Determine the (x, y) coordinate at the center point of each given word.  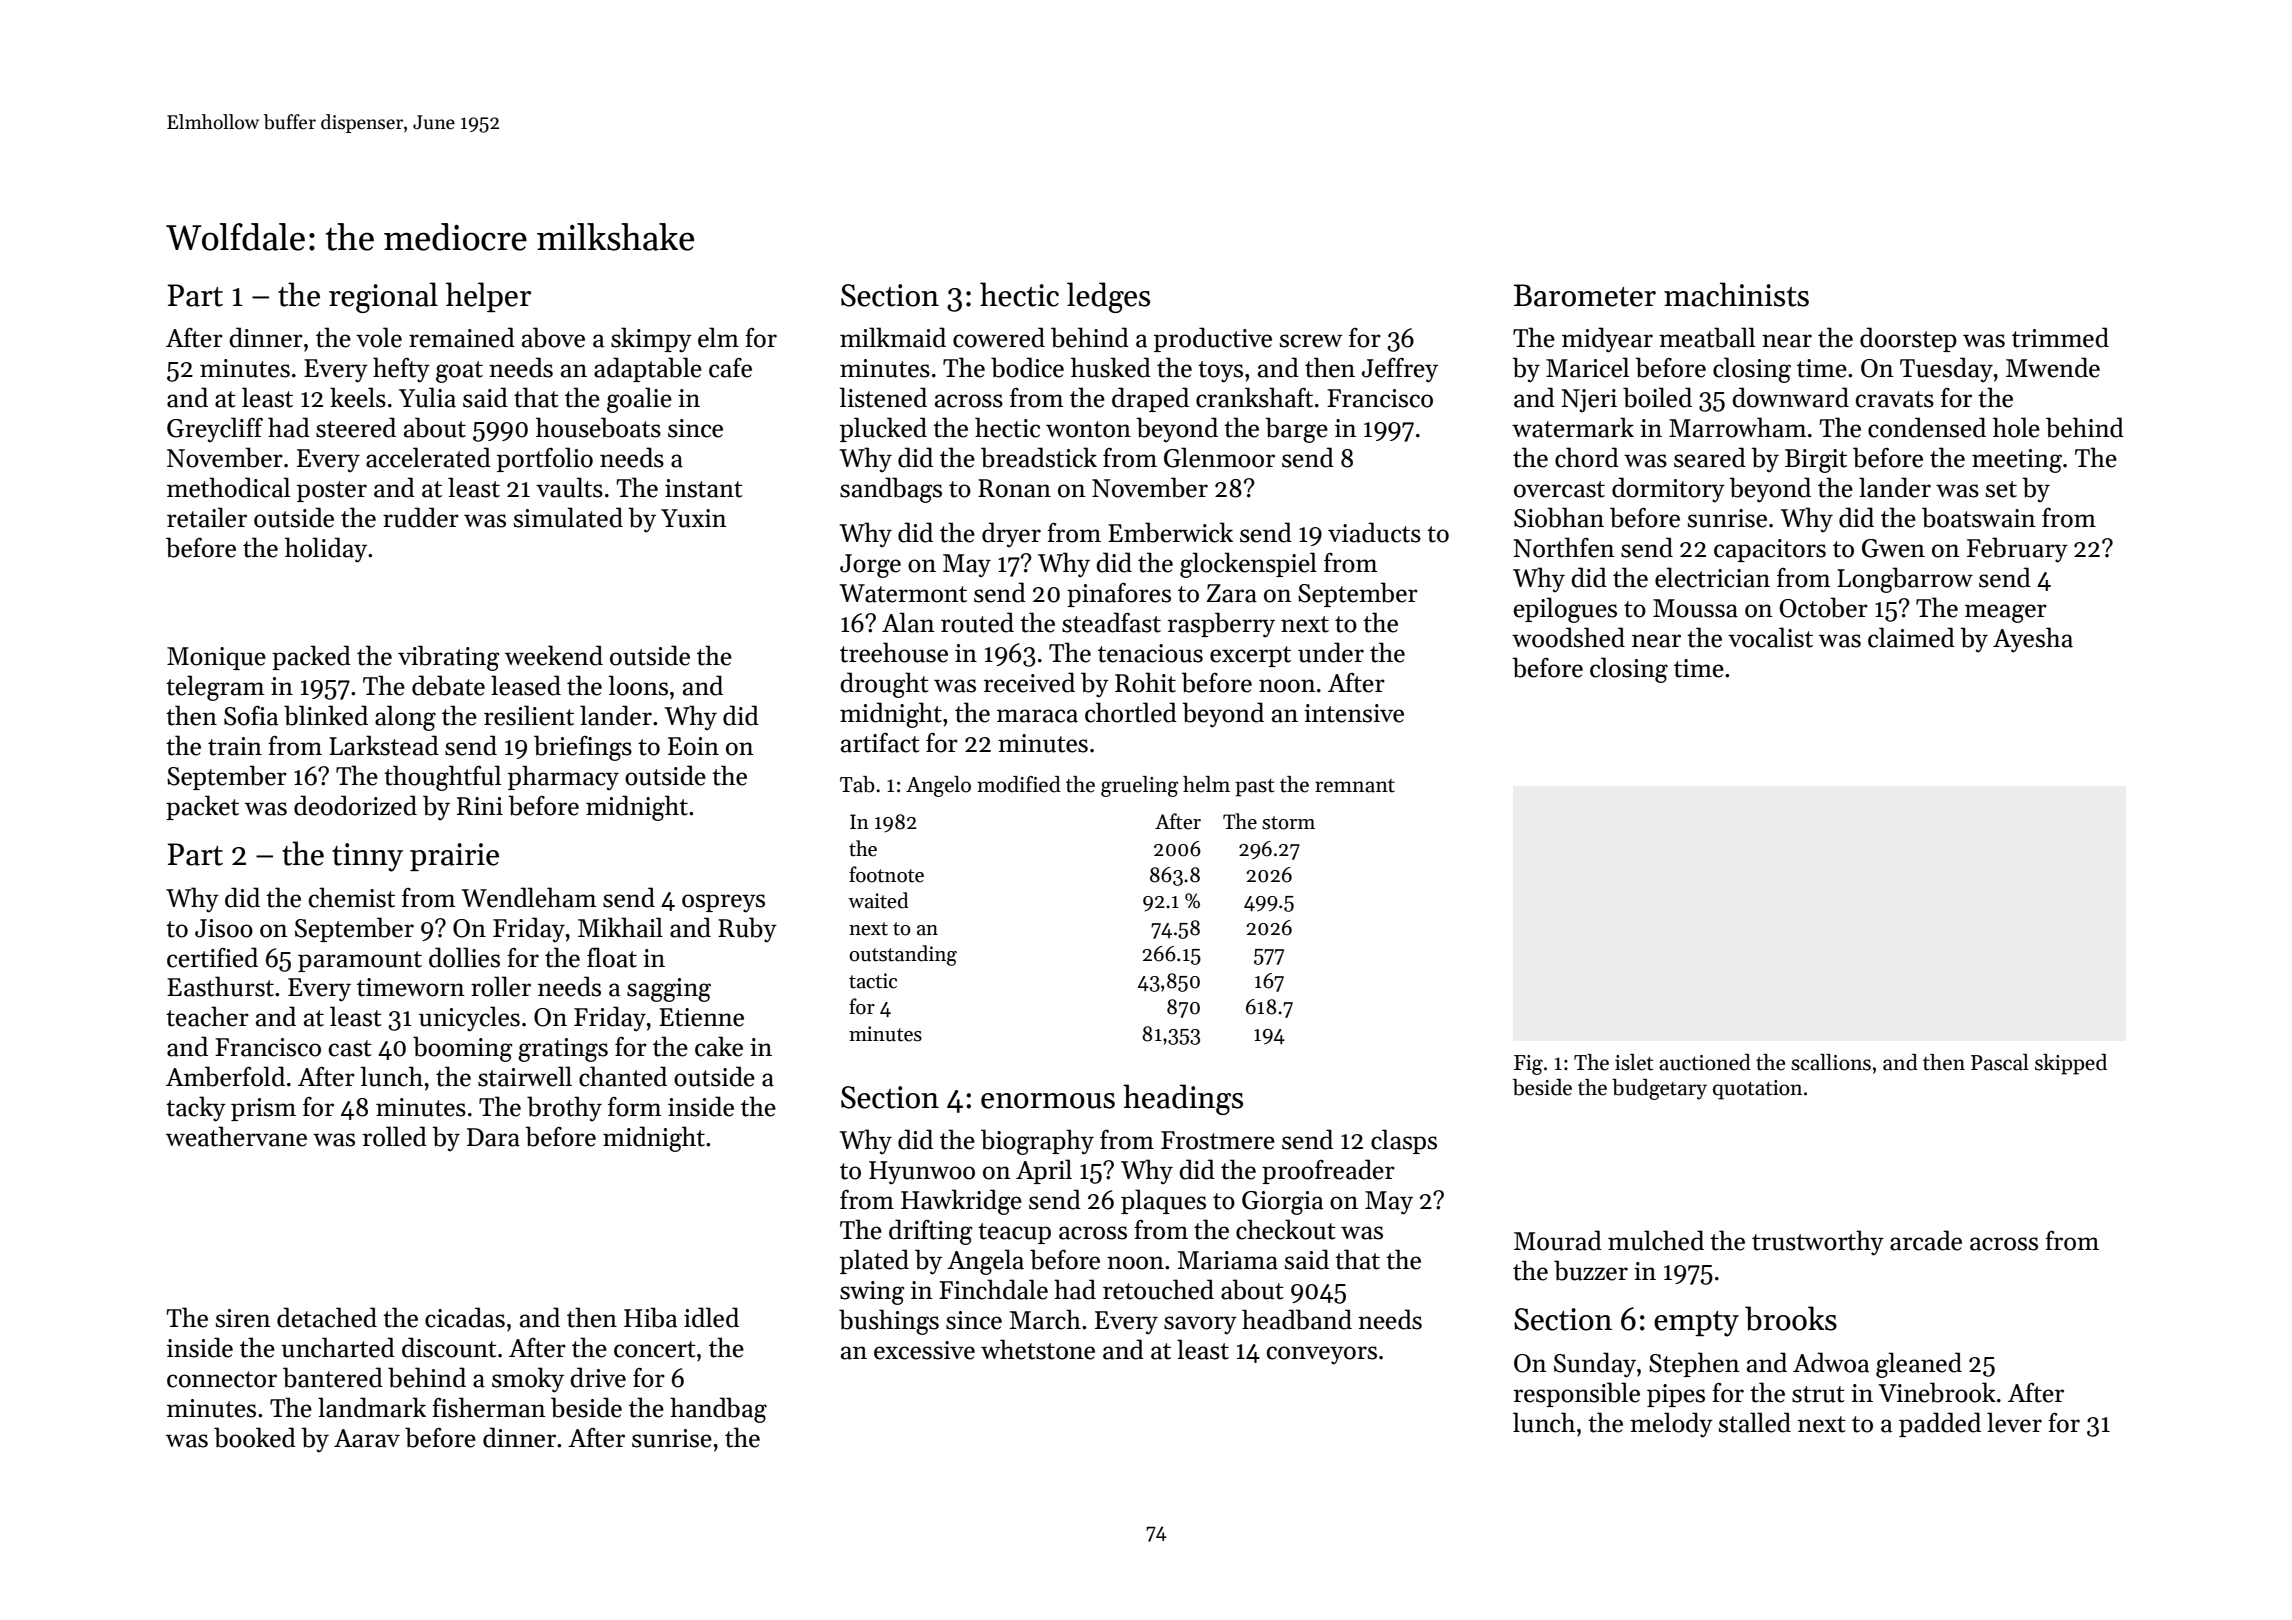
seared (1710, 457)
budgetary (1659, 1089)
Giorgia (1282, 1203)
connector (222, 1379)
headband (1297, 1319)
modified (1019, 784)
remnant (1355, 786)
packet (202, 807)
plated (874, 1261)
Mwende (2053, 367)
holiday (326, 550)
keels (358, 397)
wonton (1088, 429)
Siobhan (1559, 517)
